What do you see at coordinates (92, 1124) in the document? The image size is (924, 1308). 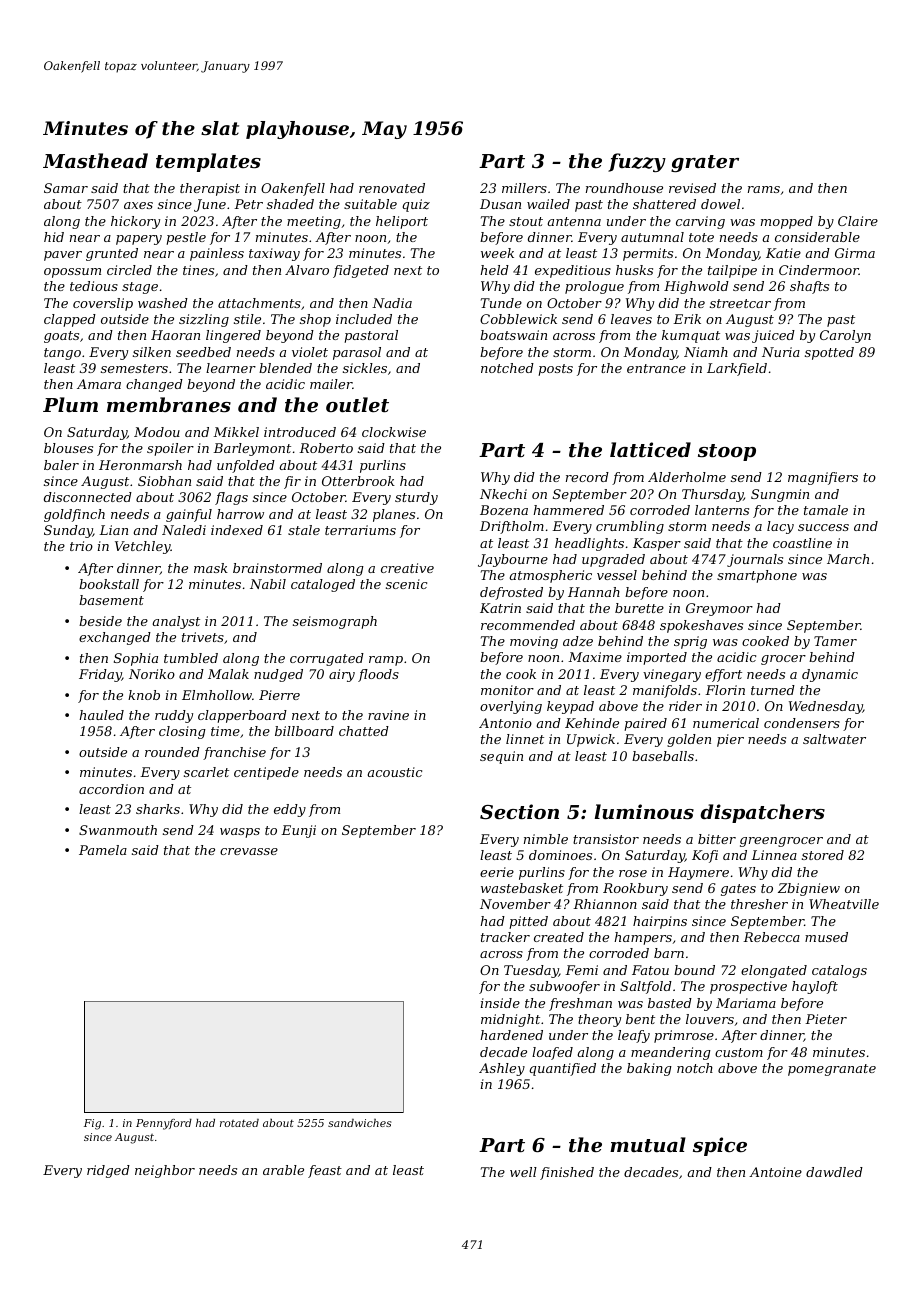 I see `Fig` at bounding box center [92, 1124].
